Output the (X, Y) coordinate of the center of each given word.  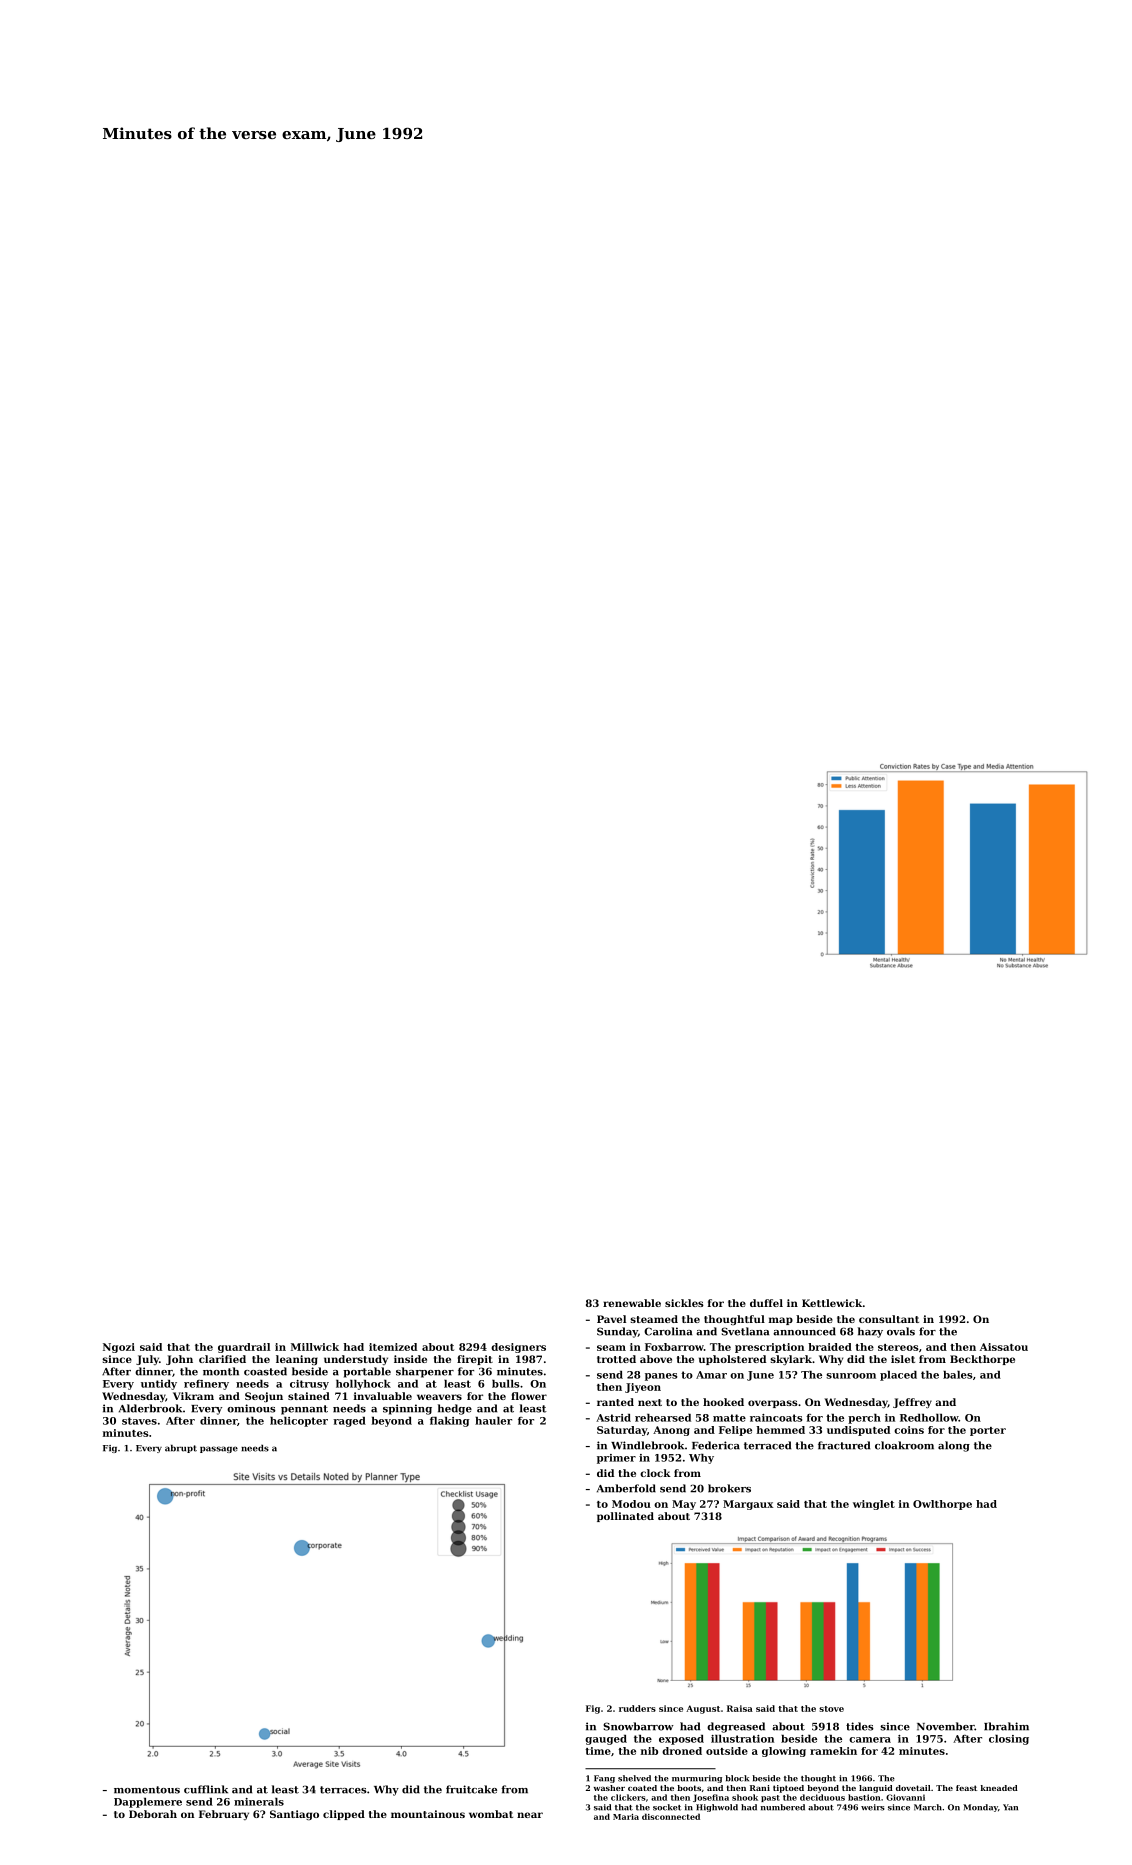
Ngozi (119, 1348)
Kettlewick (832, 1303)
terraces (343, 1790)
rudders (637, 1708)
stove (831, 1709)
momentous (147, 1790)
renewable (632, 1303)
